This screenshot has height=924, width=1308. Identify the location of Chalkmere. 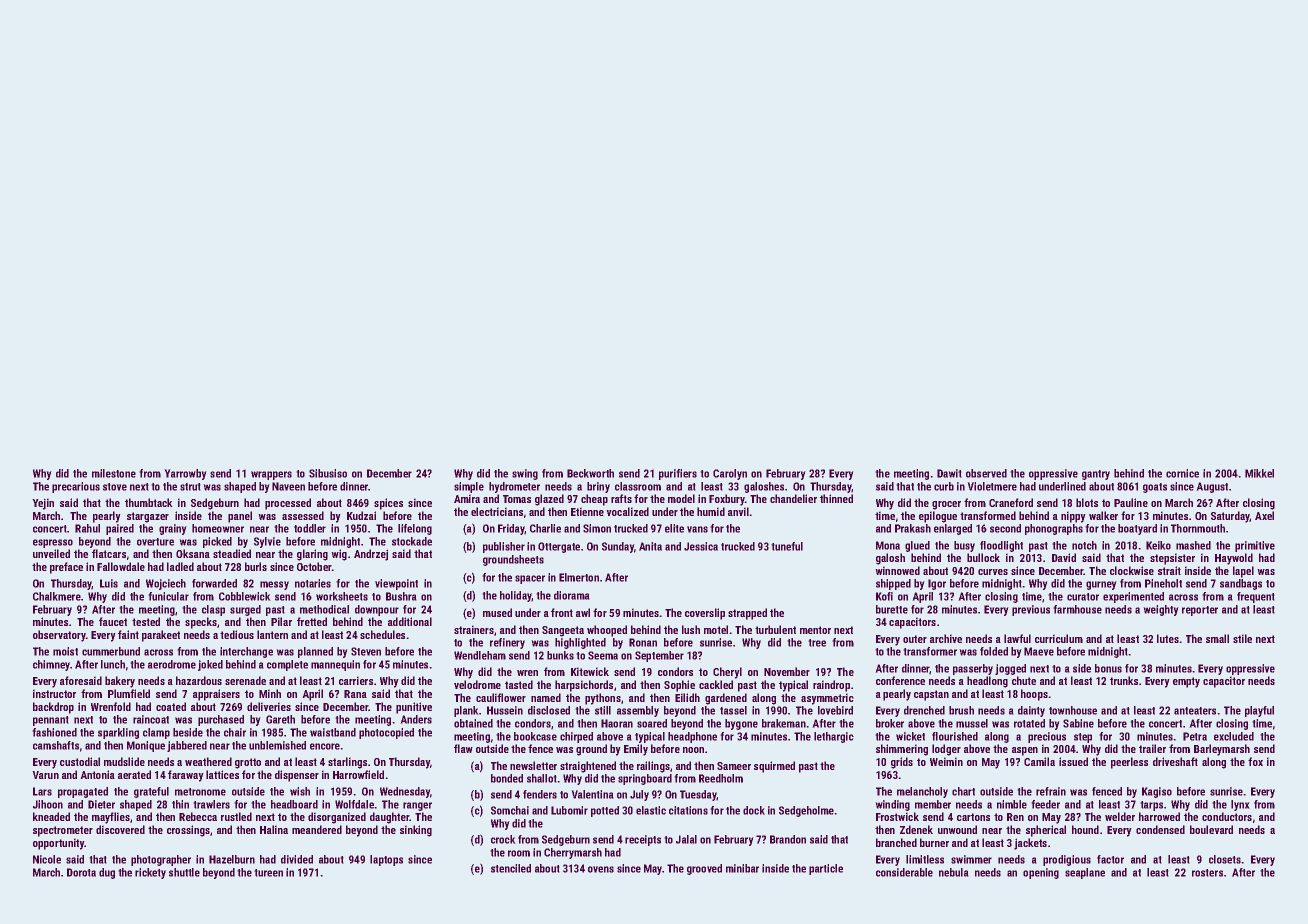
(57, 596).
